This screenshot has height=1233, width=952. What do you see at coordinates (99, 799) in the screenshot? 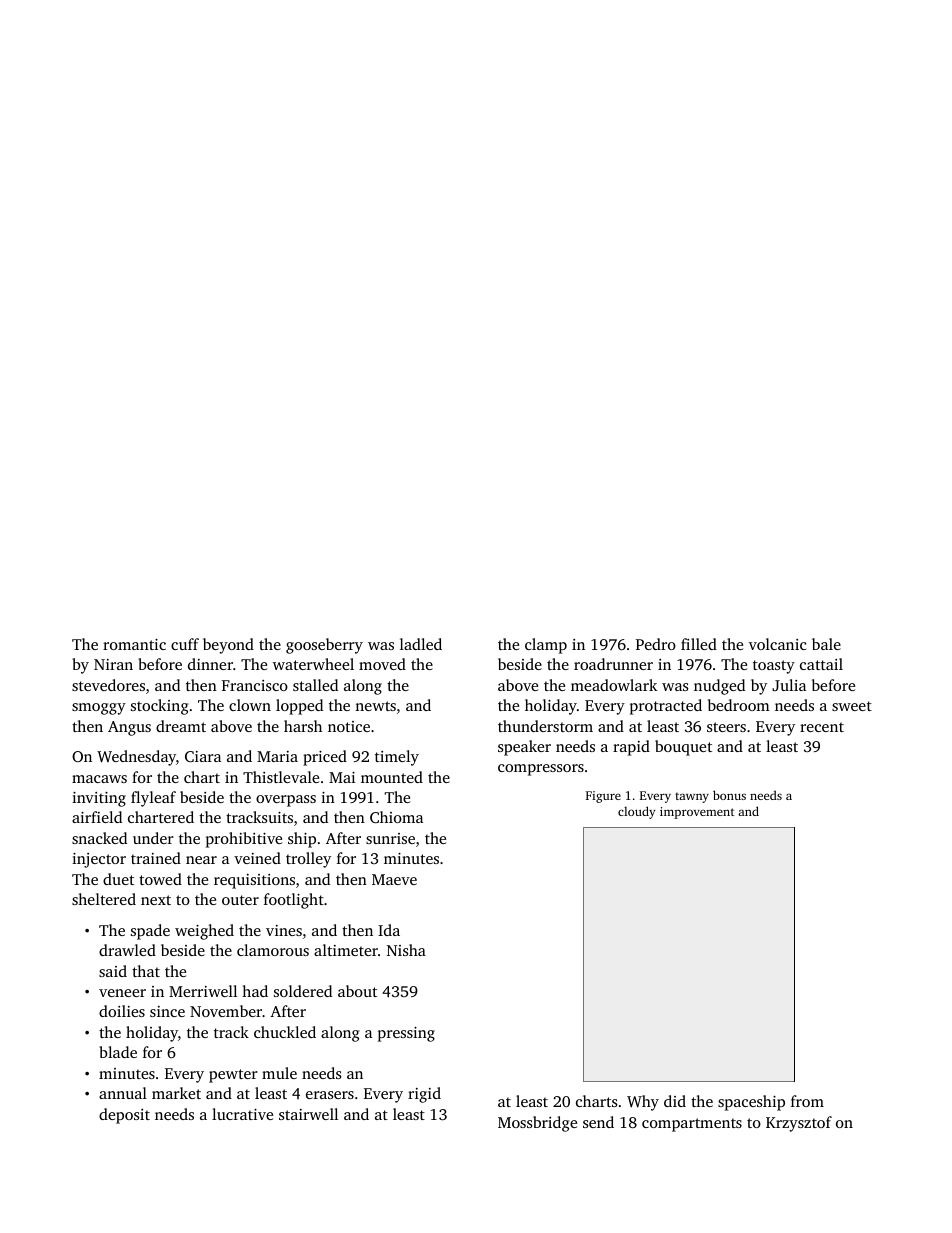
I see `inviting` at bounding box center [99, 799].
